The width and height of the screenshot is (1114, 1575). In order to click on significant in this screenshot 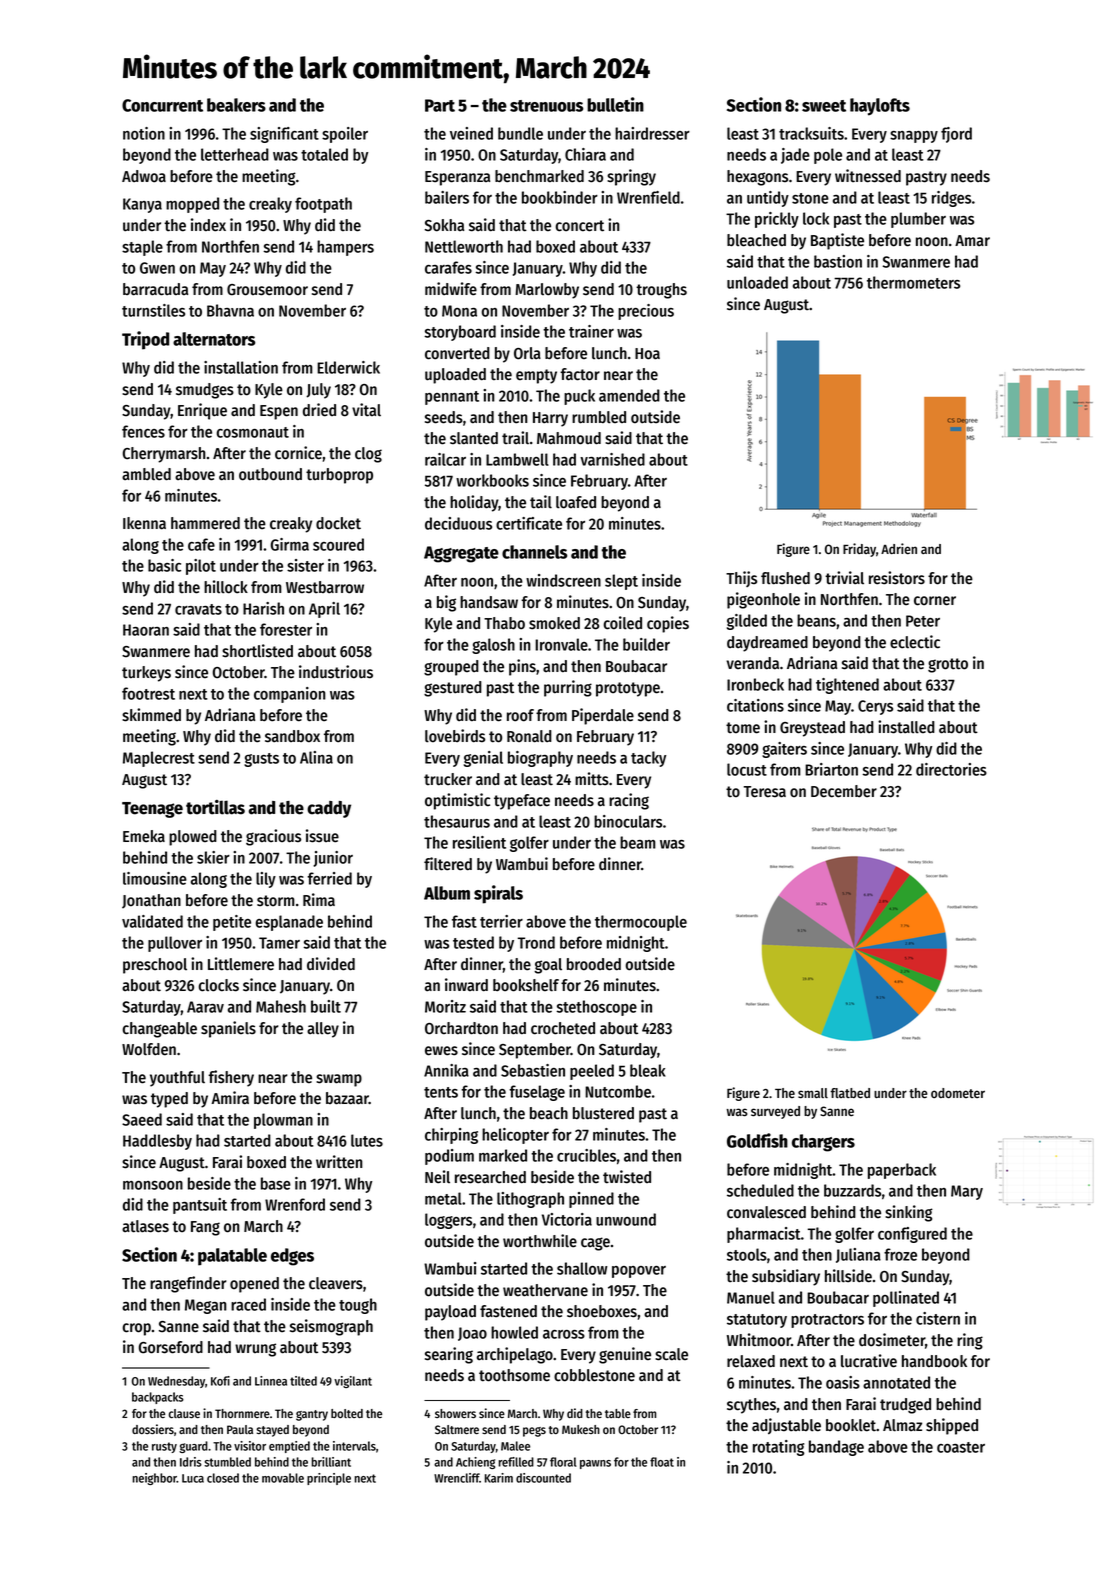, I will do `click(284, 135)`.
